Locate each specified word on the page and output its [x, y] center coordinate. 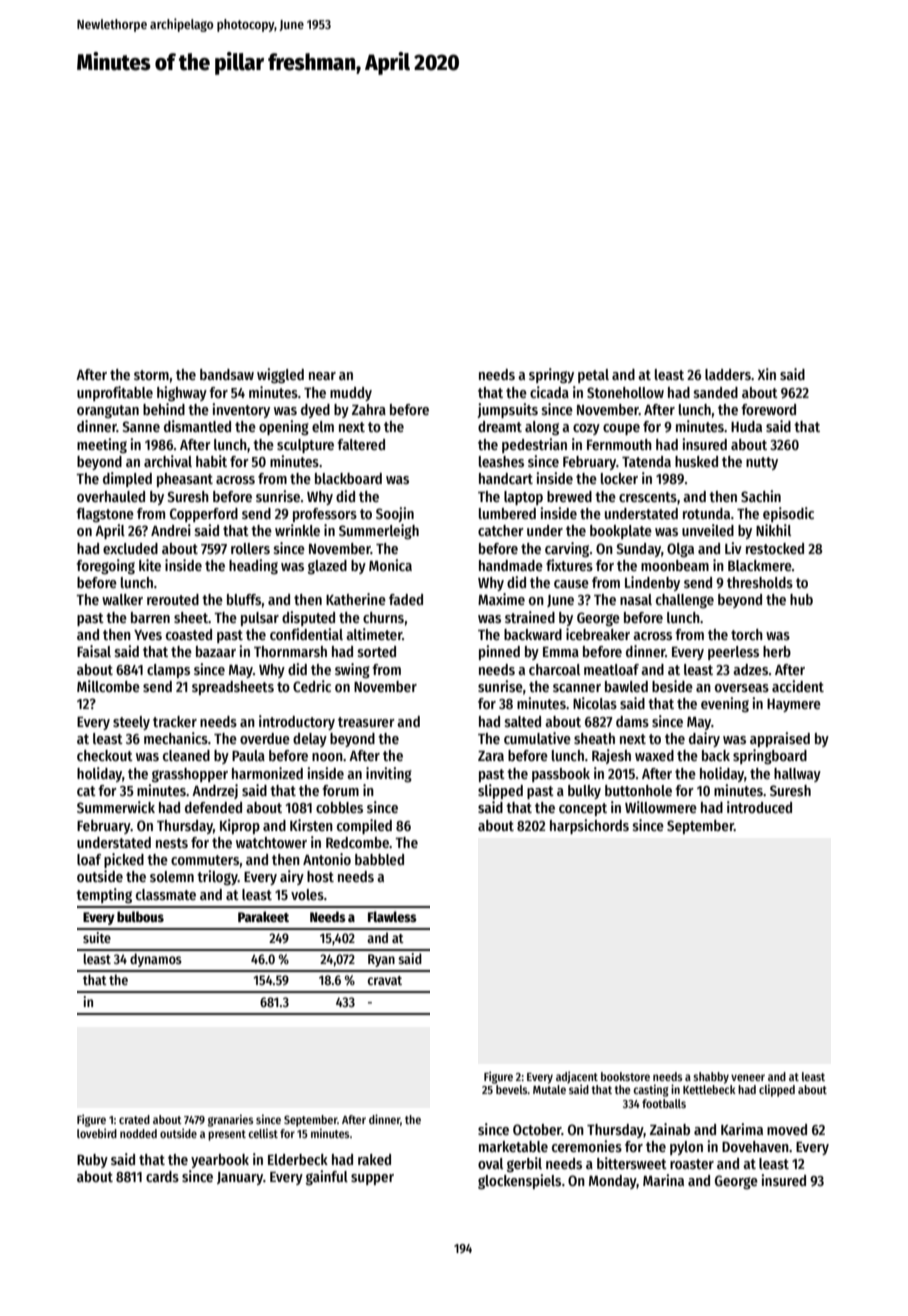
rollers [250, 548]
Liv [733, 548]
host [320, 876]
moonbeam [675, 565]
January [240, 1178]
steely [131, 723]
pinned [499, 652]
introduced [759, 807]
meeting [102, 445]
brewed [569, 496]
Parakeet [263, 916]
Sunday [638, 550]
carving [567, 549]
